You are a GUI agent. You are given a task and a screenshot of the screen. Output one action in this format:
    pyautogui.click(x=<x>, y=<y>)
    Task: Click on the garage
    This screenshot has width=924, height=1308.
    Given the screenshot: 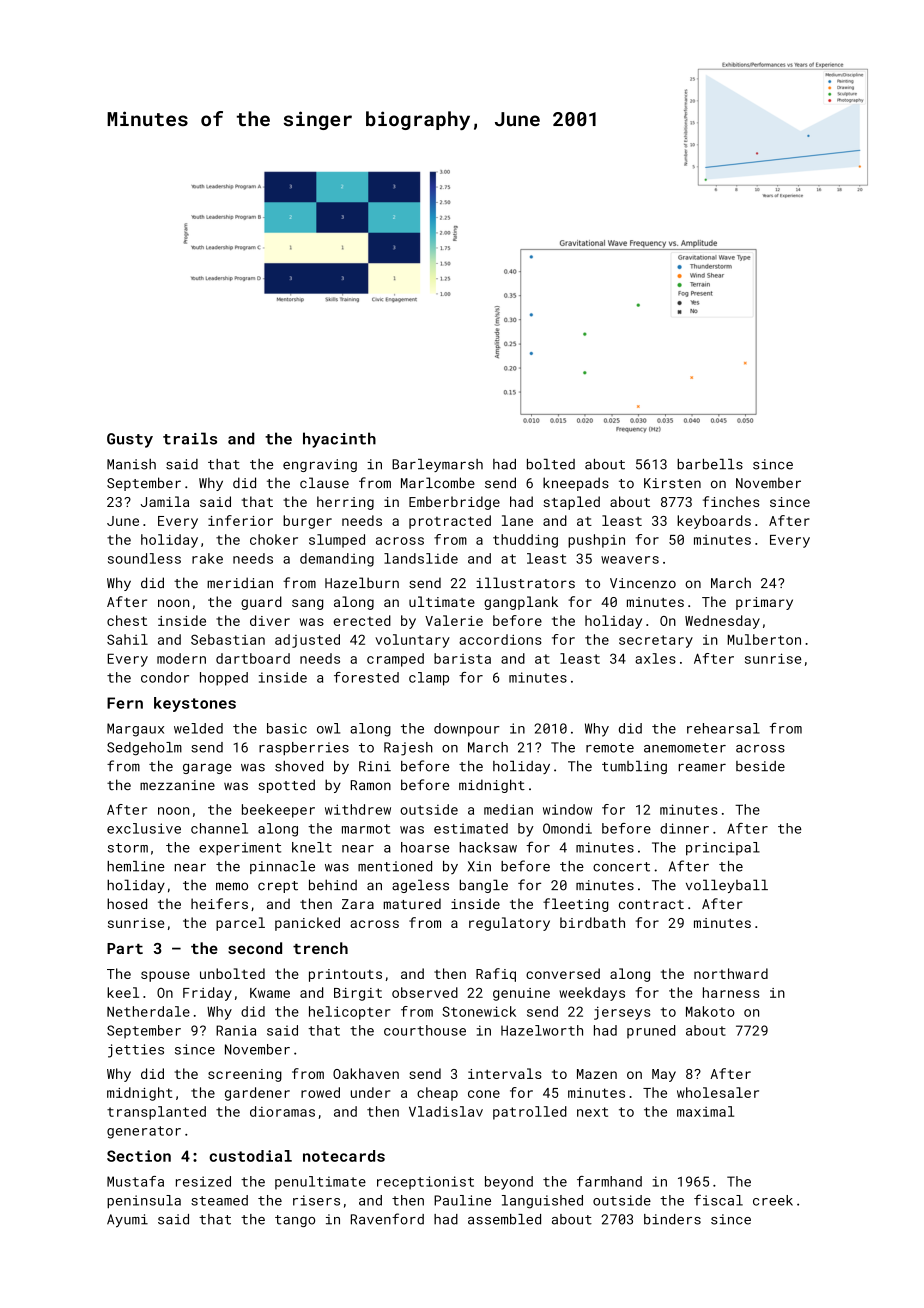 What is the action you would take?
    pyautogui.click(x=207, y=768)
